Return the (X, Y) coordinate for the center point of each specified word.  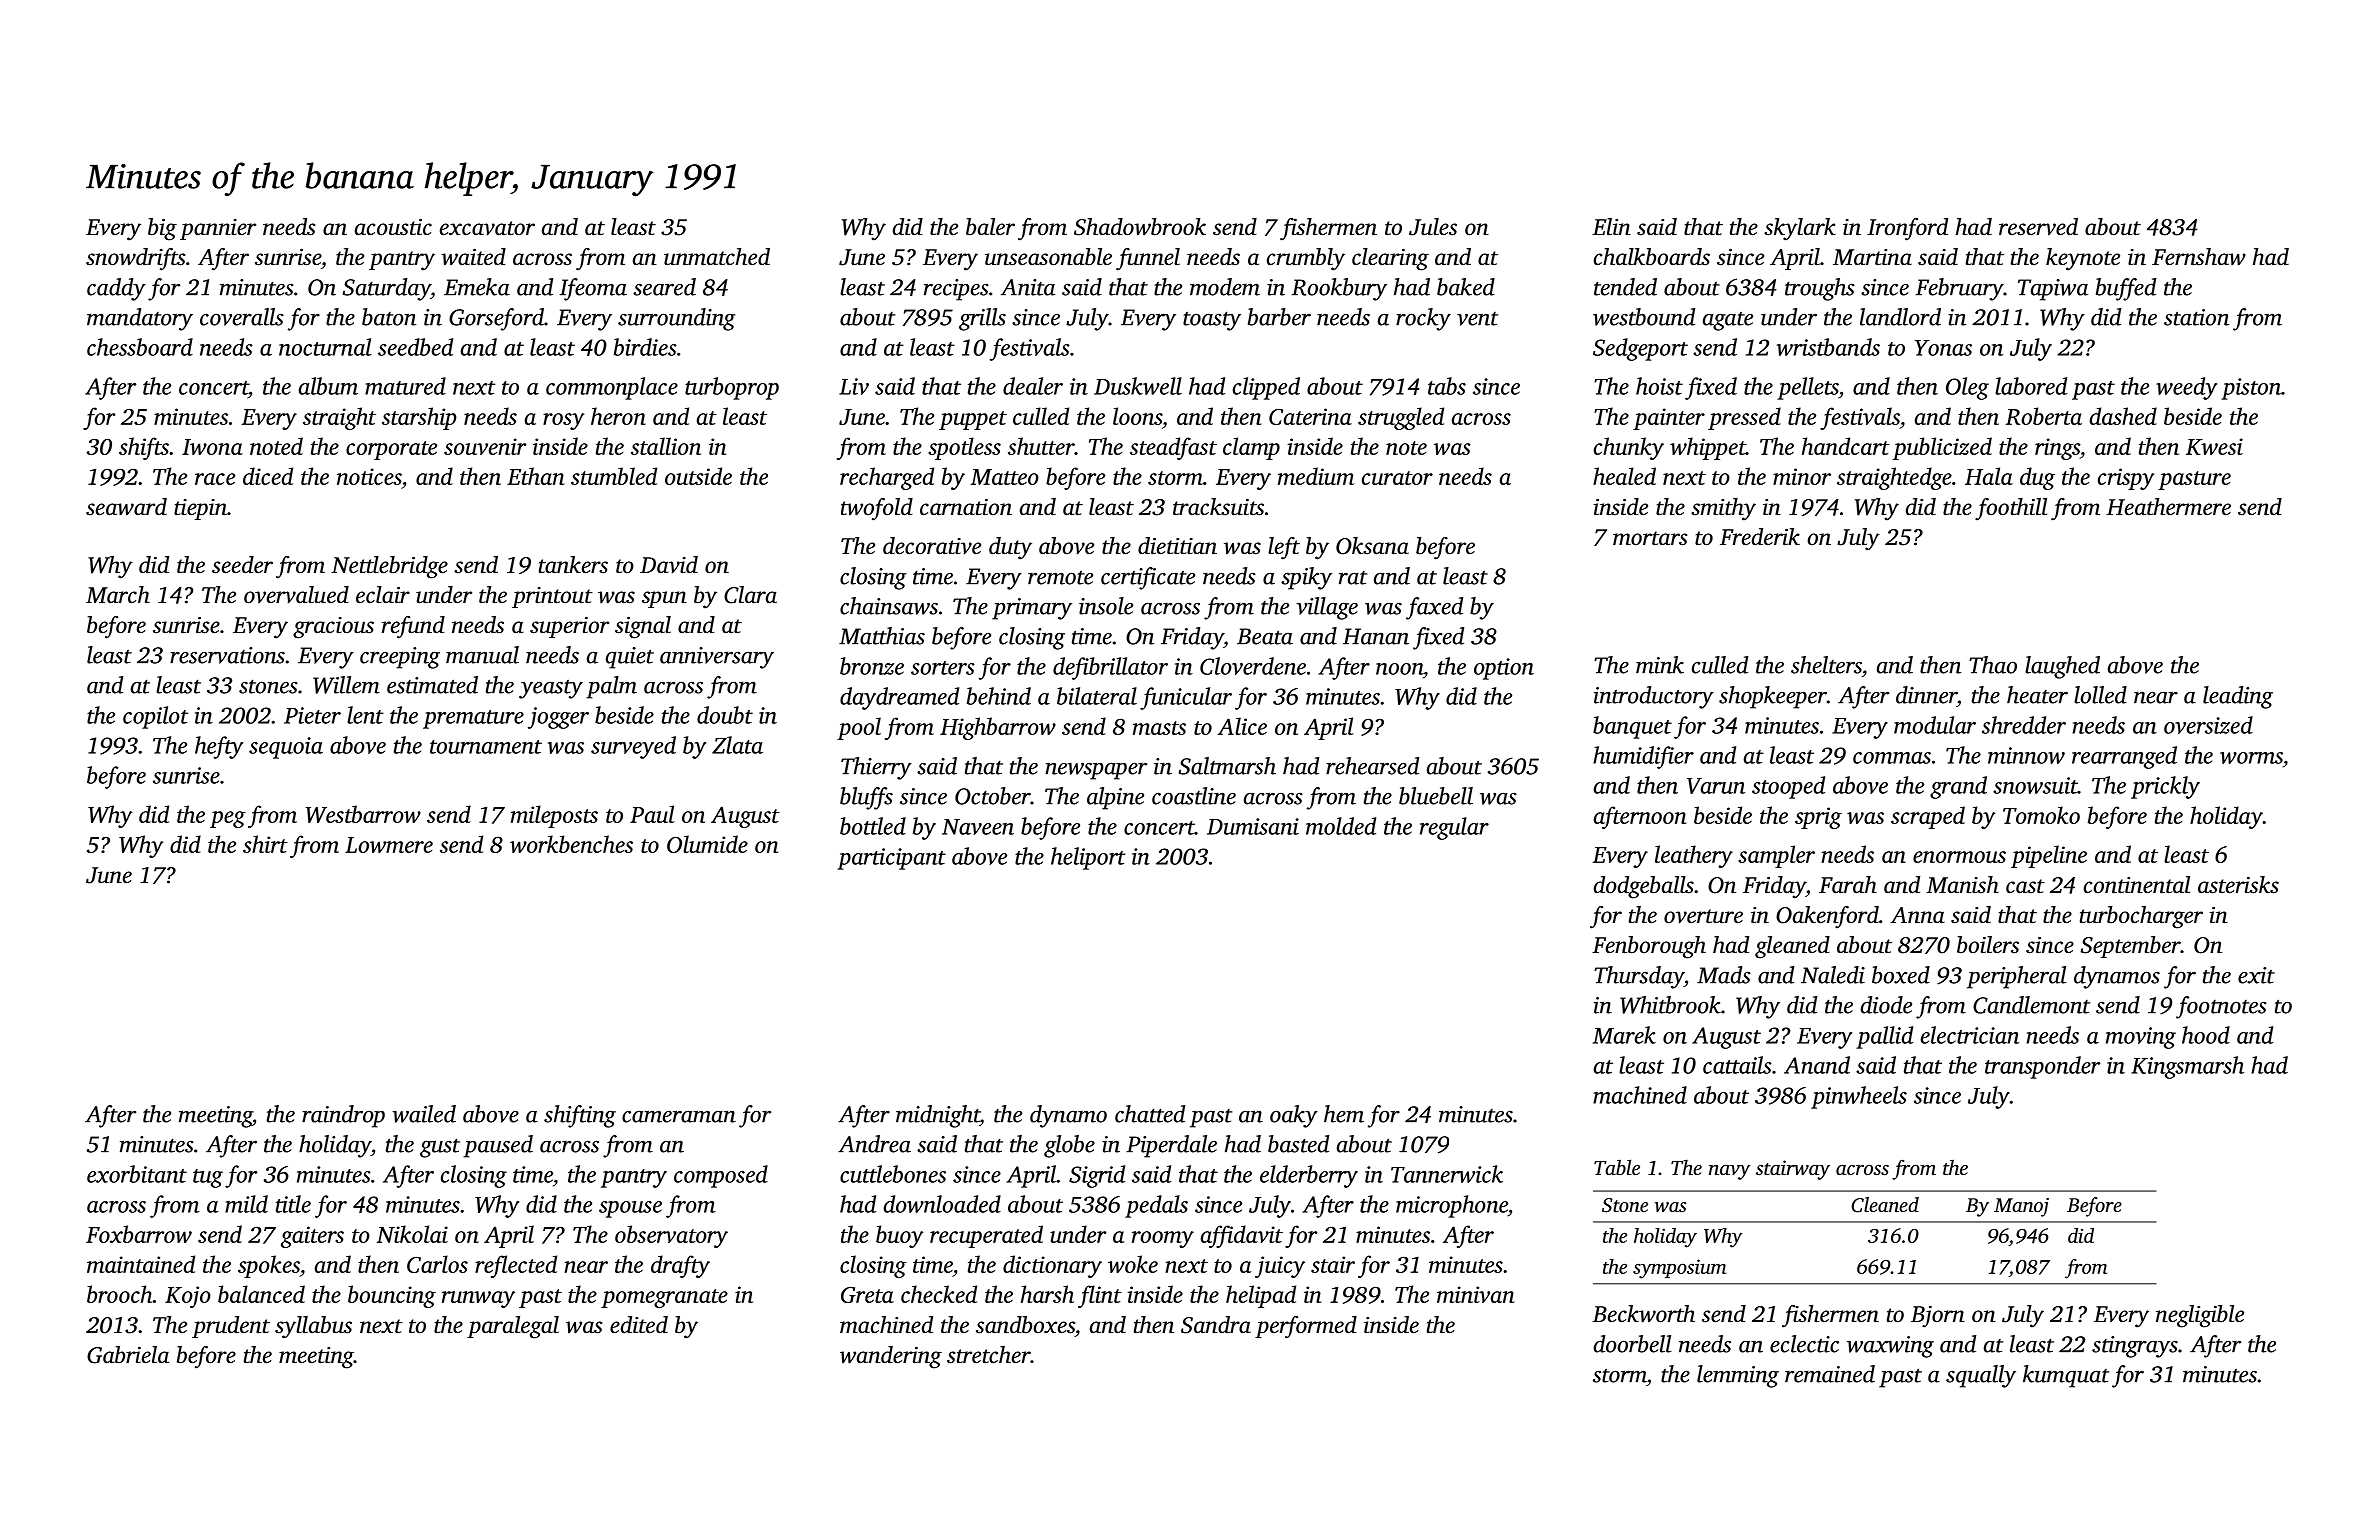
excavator (487, 228)
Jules (1433, 227)
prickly (2165, 787)
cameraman (679, 1116)
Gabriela (128, 1355)
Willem (346, 685)
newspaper (1096, 771)
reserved (2038, 227)
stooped (1788, 787)
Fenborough (1649, 947)
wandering (891, 1357)
